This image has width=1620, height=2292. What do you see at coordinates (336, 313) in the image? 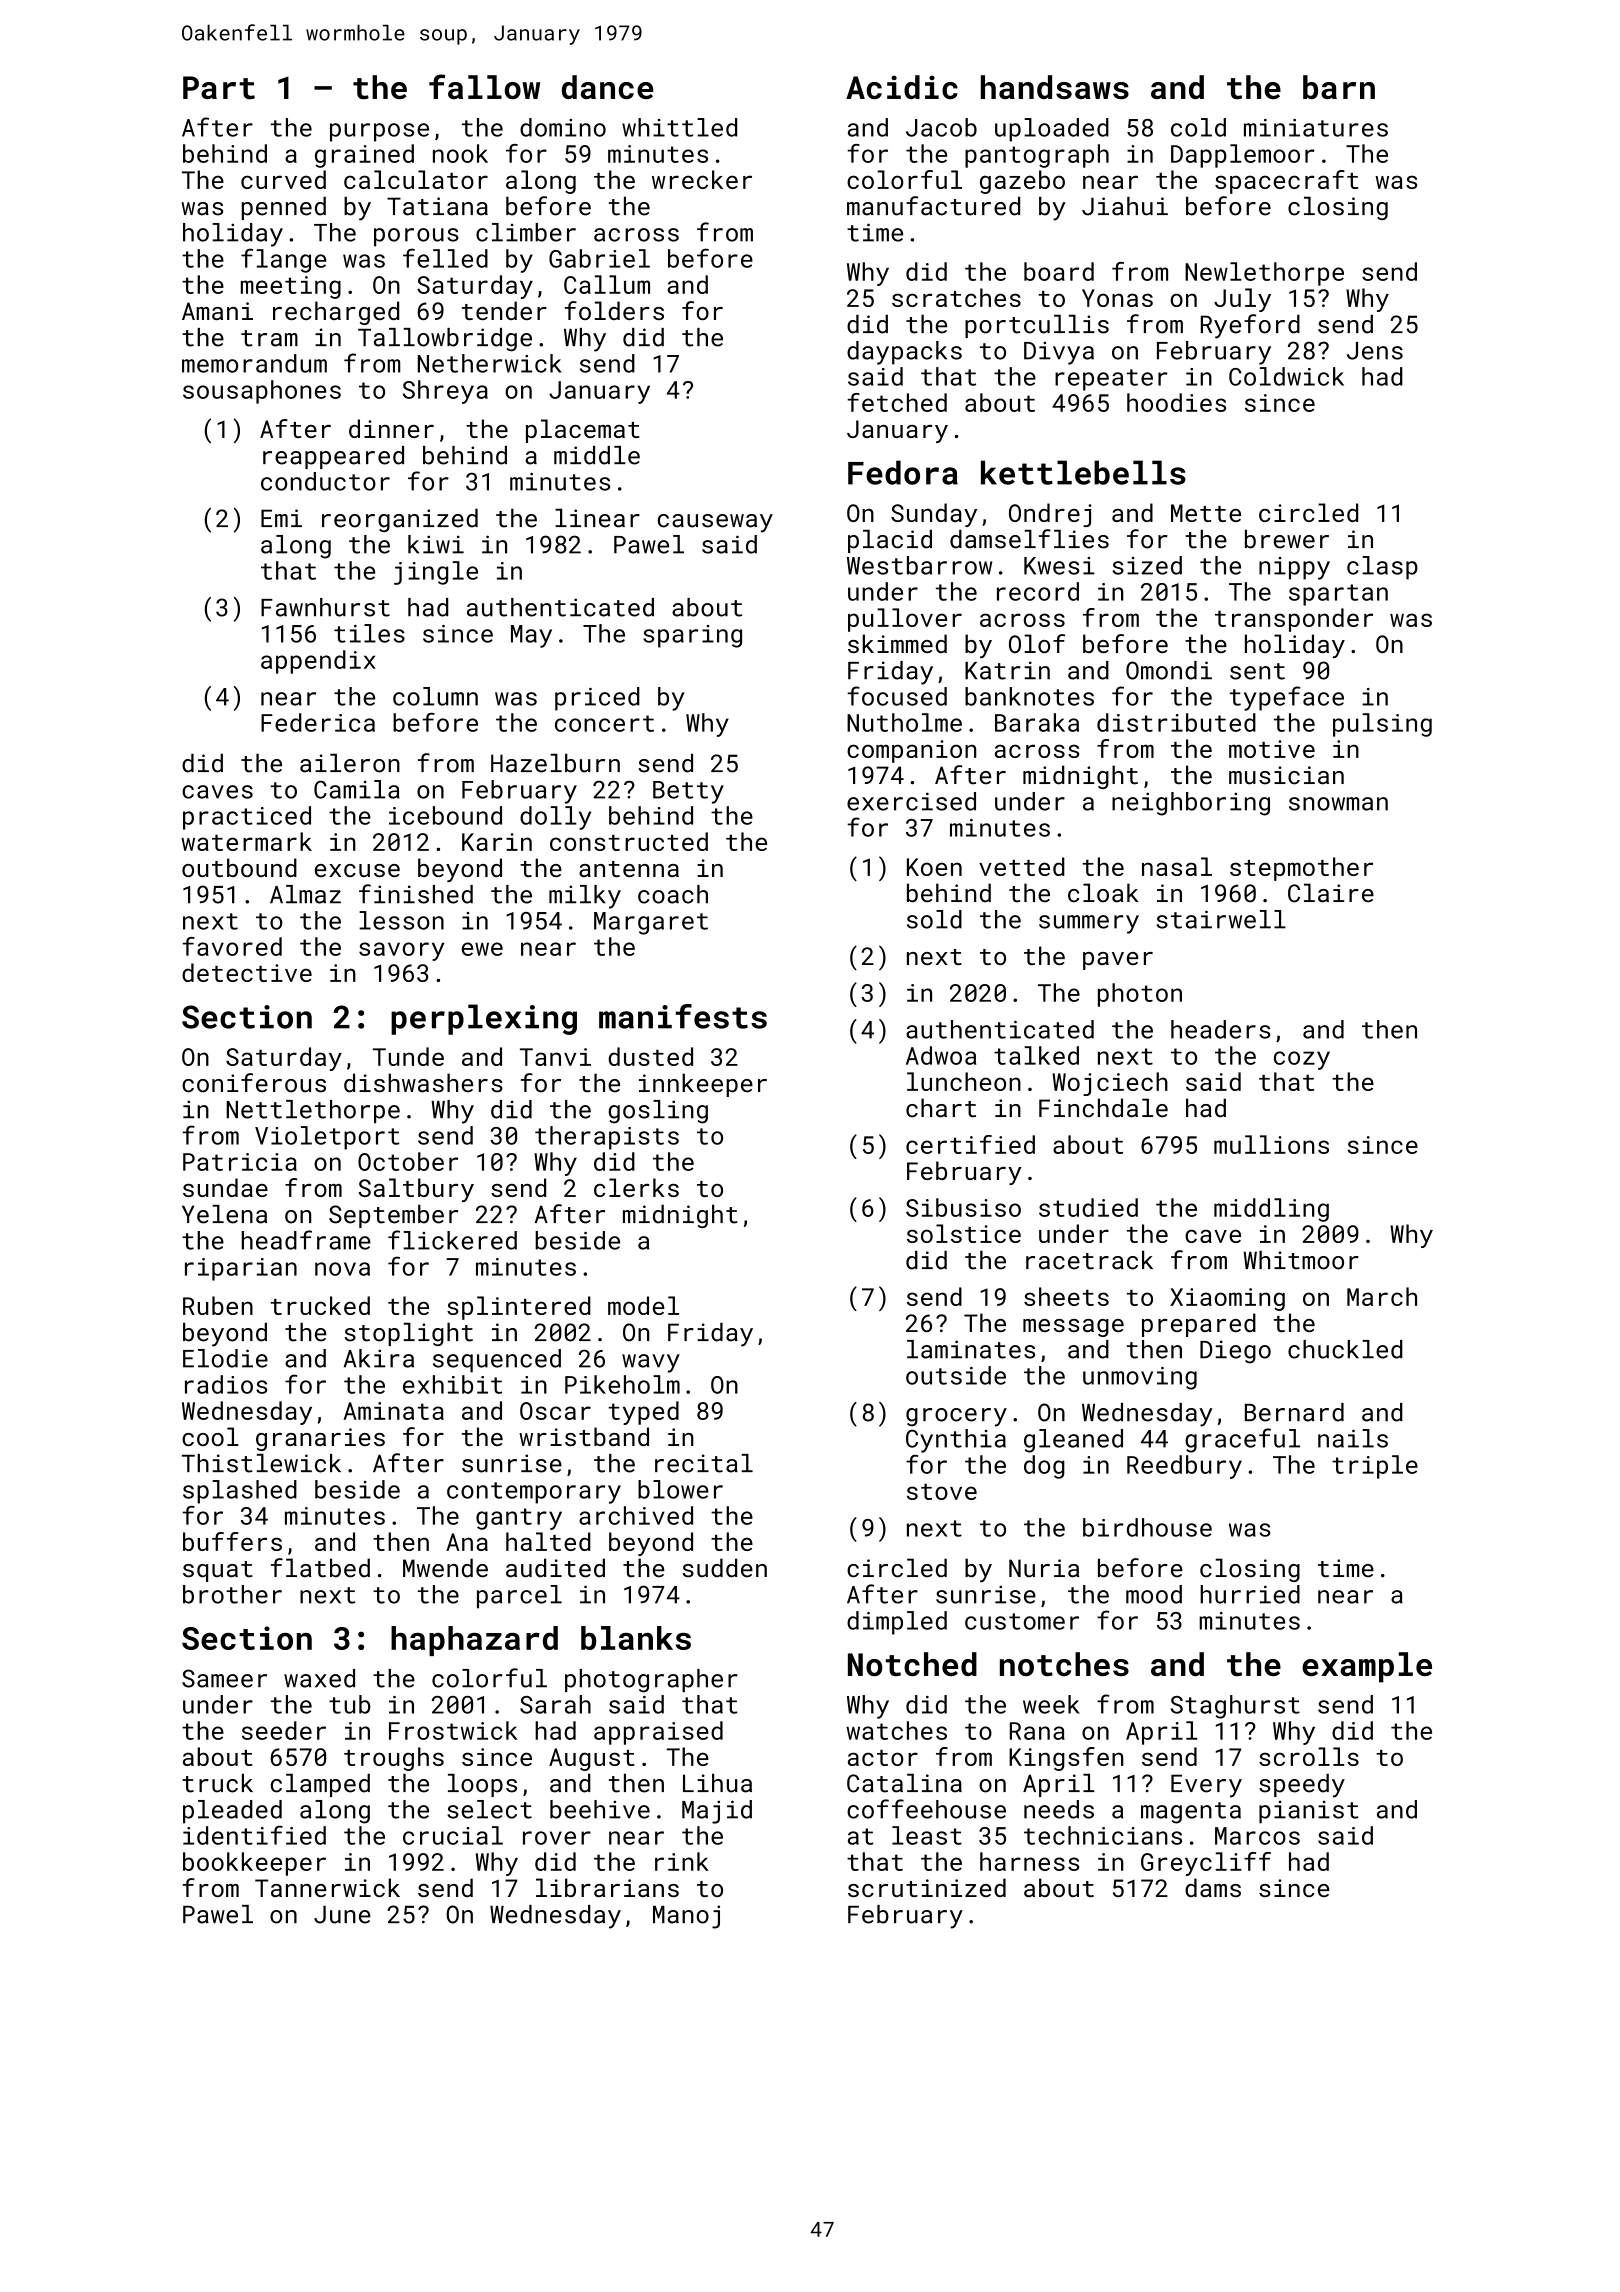
I see `recharged` at bounding box center [336, 313].
